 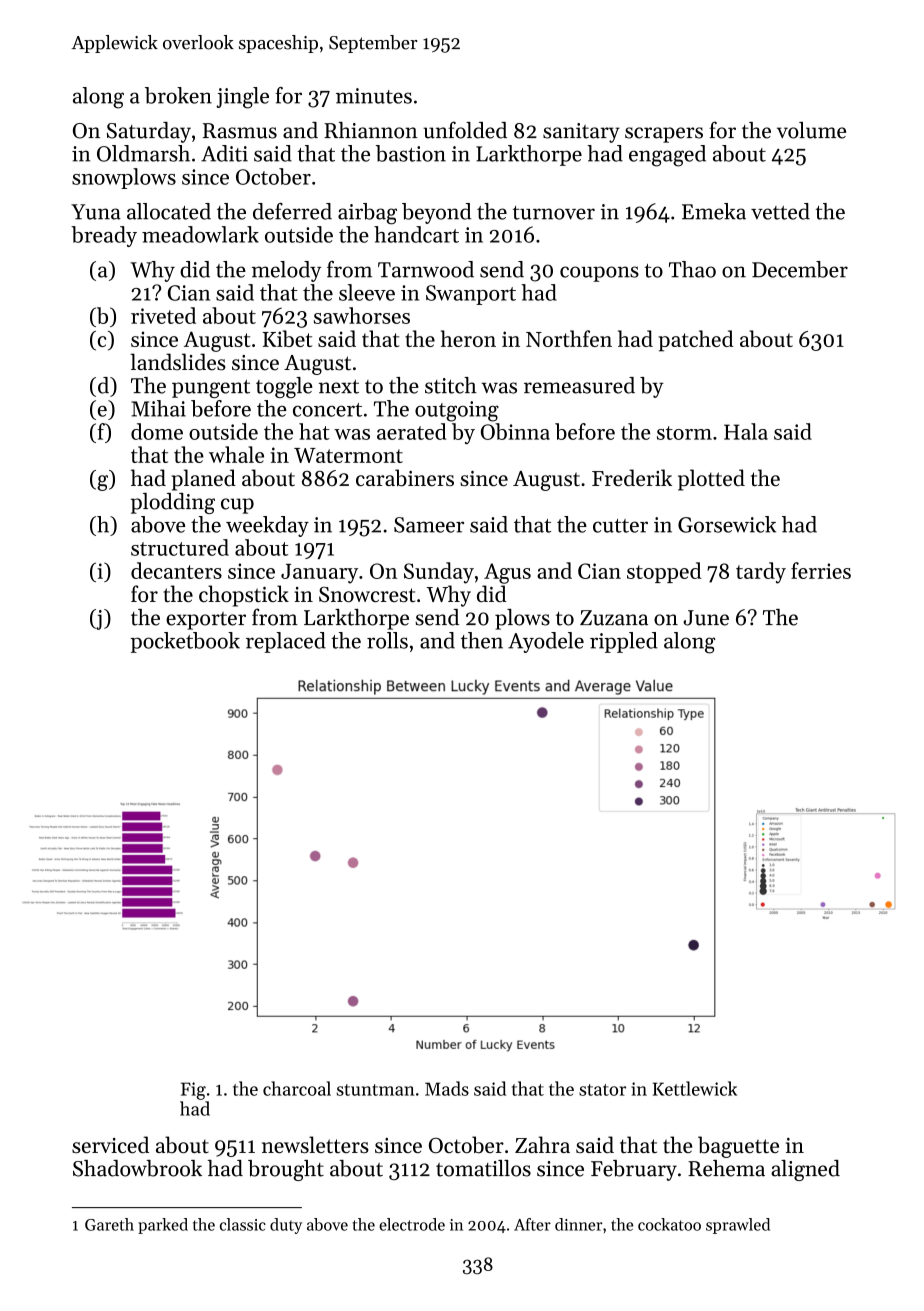 What do you see at coordinates (374, 96) in the image?
I see `minutes` at bounding box center [374, 96].
